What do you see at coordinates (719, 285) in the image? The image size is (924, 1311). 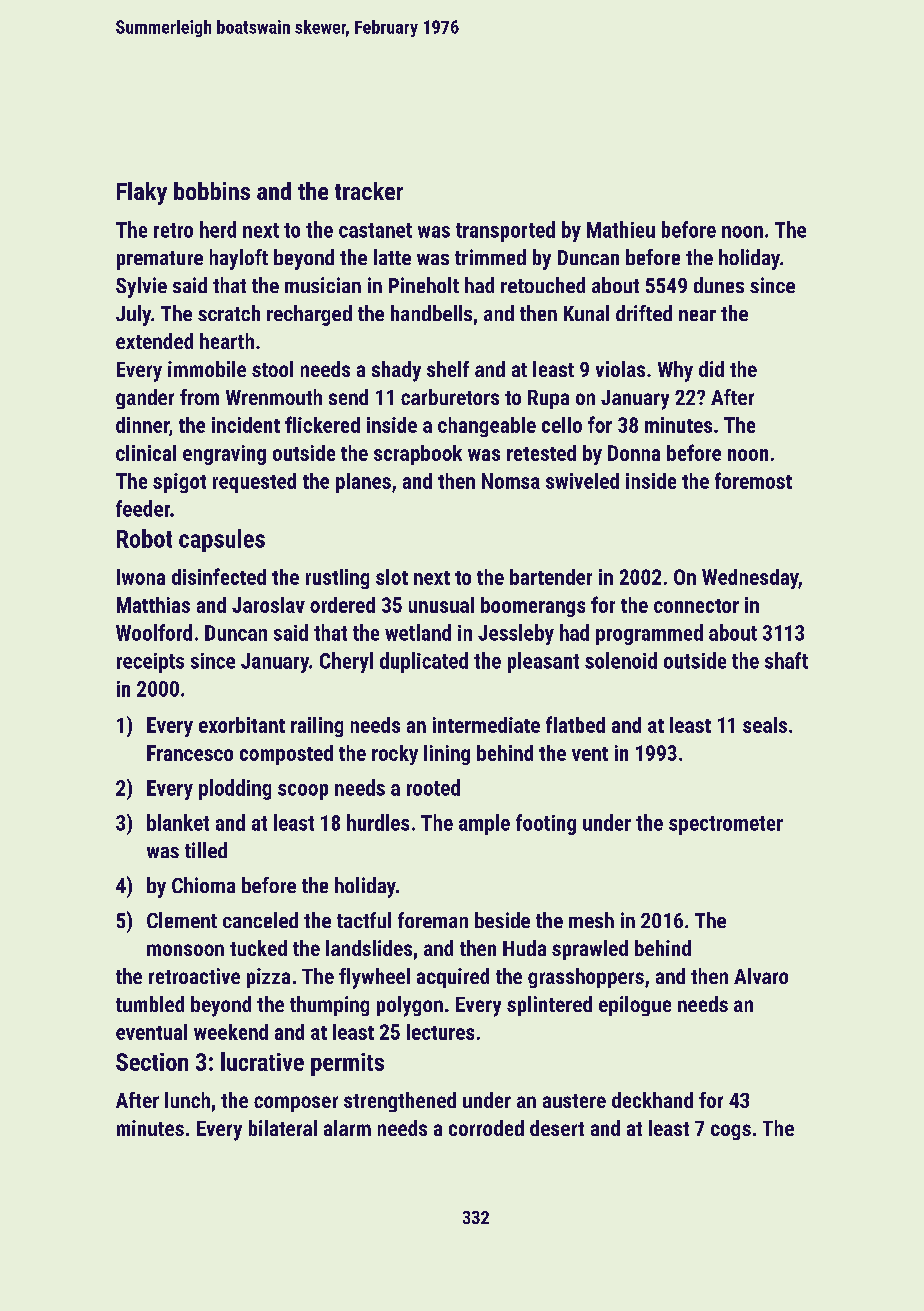 I see `dunes` at bounding box center [719, 285].
